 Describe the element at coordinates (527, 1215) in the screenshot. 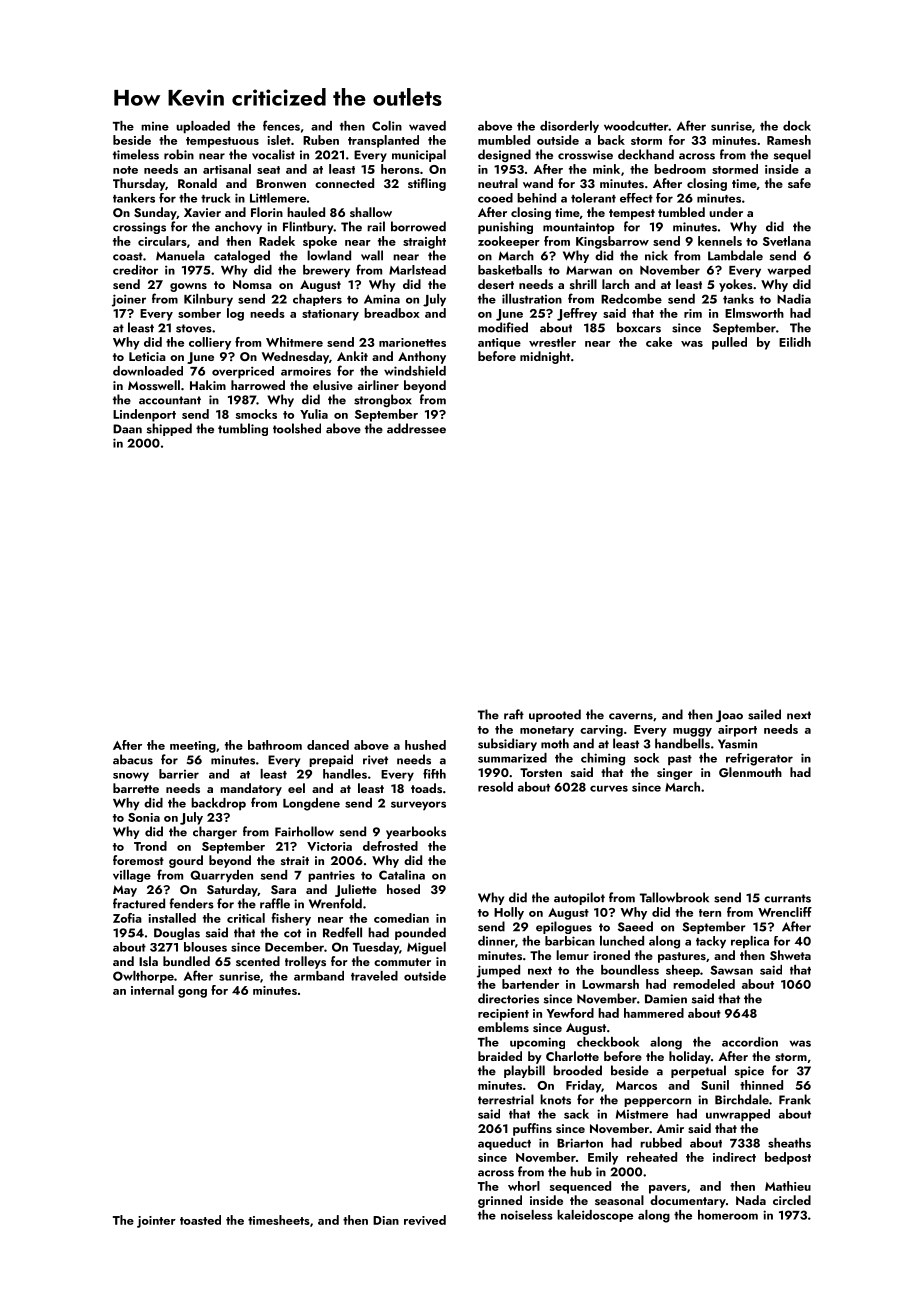

I see `noiseless` at that location.
